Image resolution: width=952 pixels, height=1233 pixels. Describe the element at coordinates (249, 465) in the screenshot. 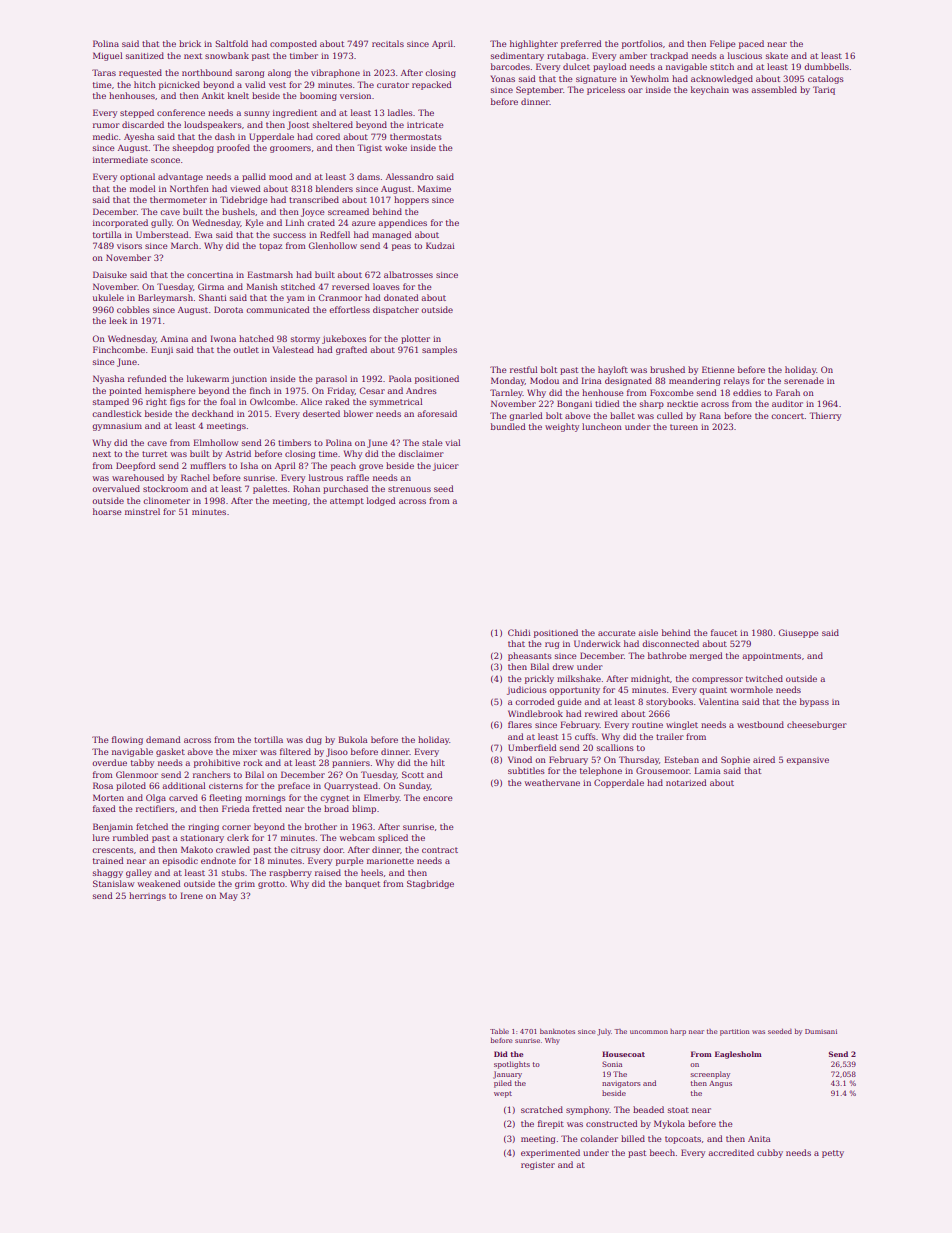

I see `Isha` at that location.
